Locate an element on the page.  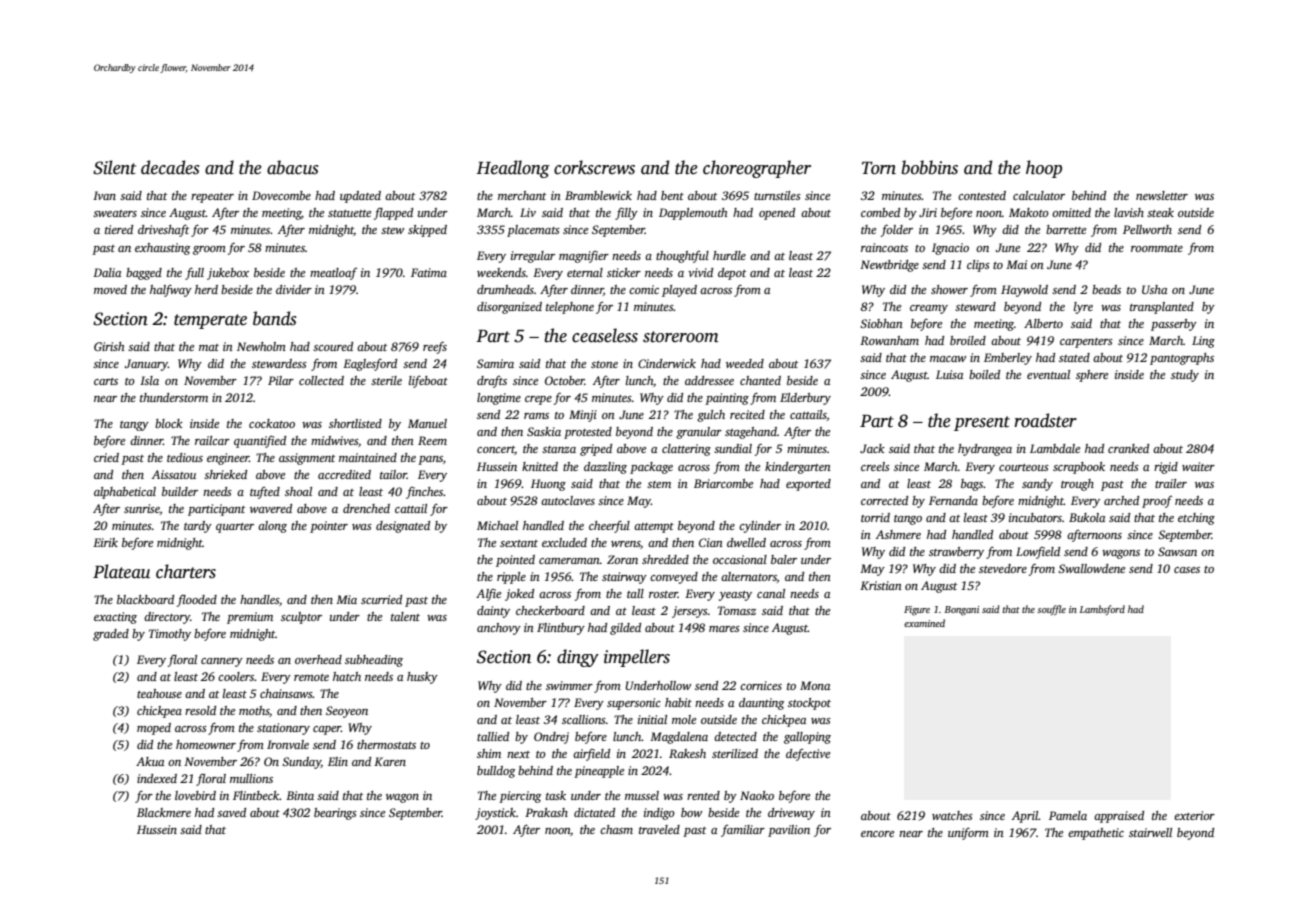
Lambsford is located at coordinates (1102, 610).
